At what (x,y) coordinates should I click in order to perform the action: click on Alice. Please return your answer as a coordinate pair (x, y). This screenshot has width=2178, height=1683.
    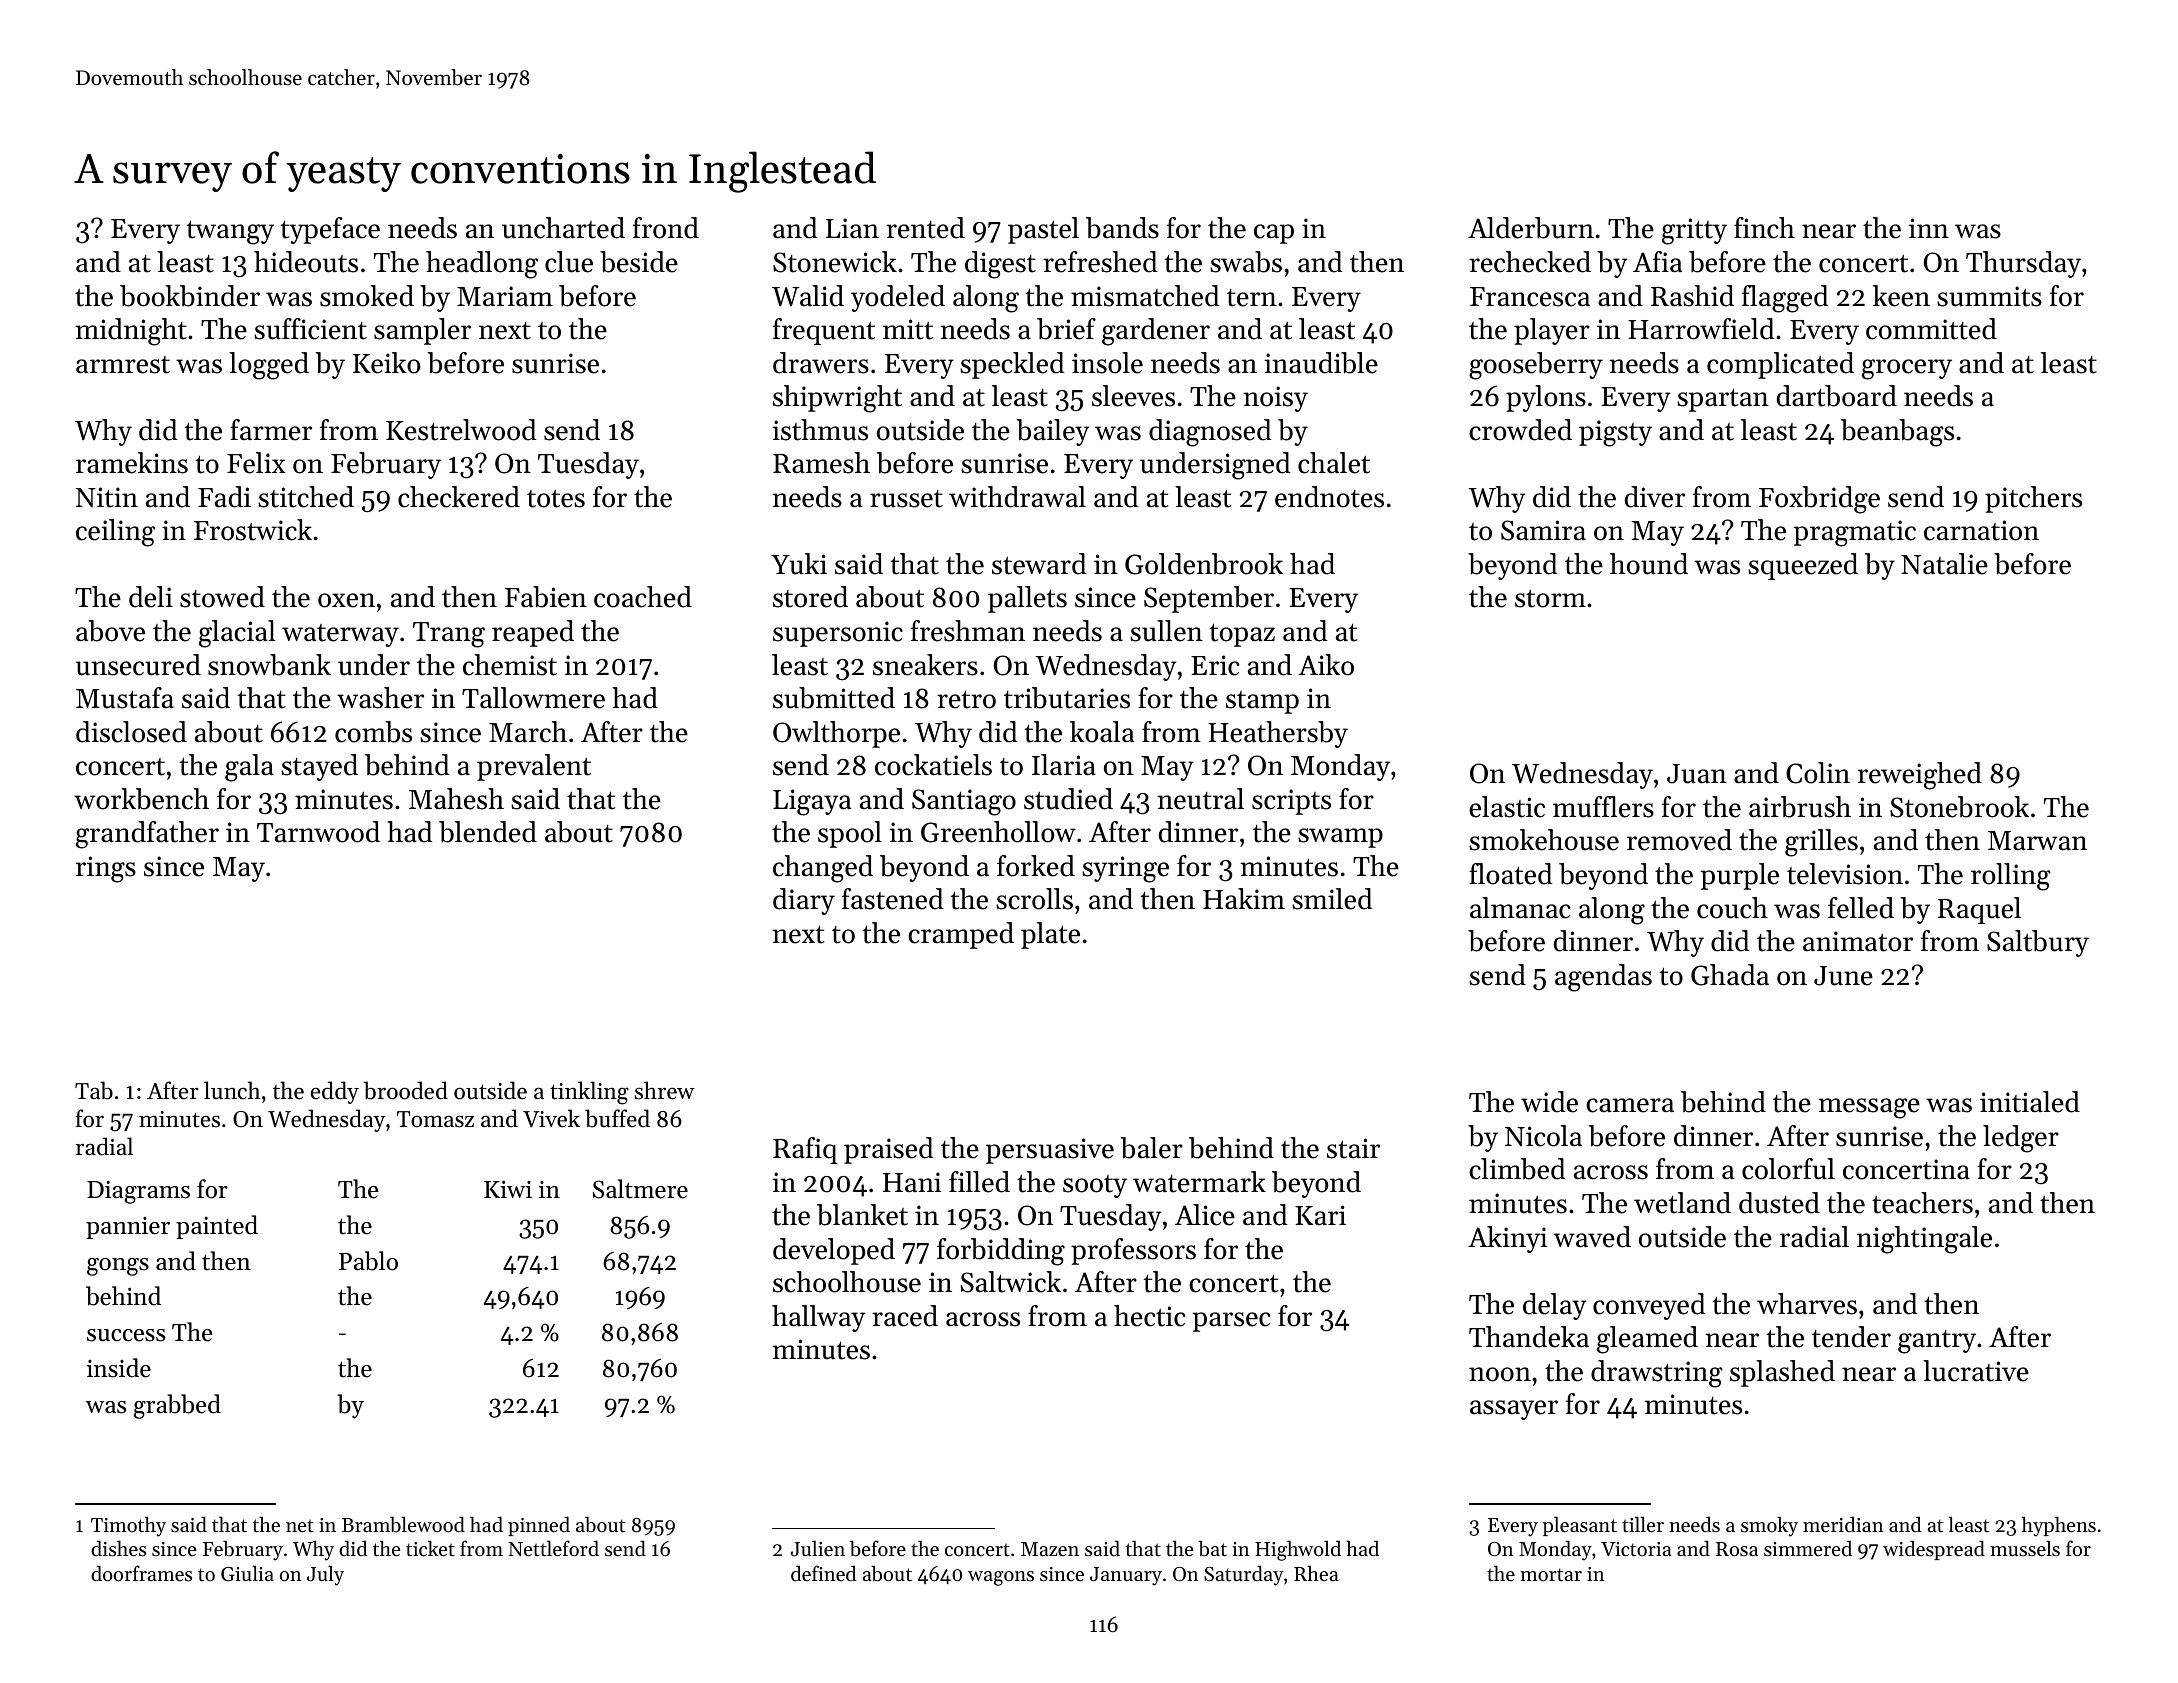
    Looking at the image, I should click on (1205, 1215).
